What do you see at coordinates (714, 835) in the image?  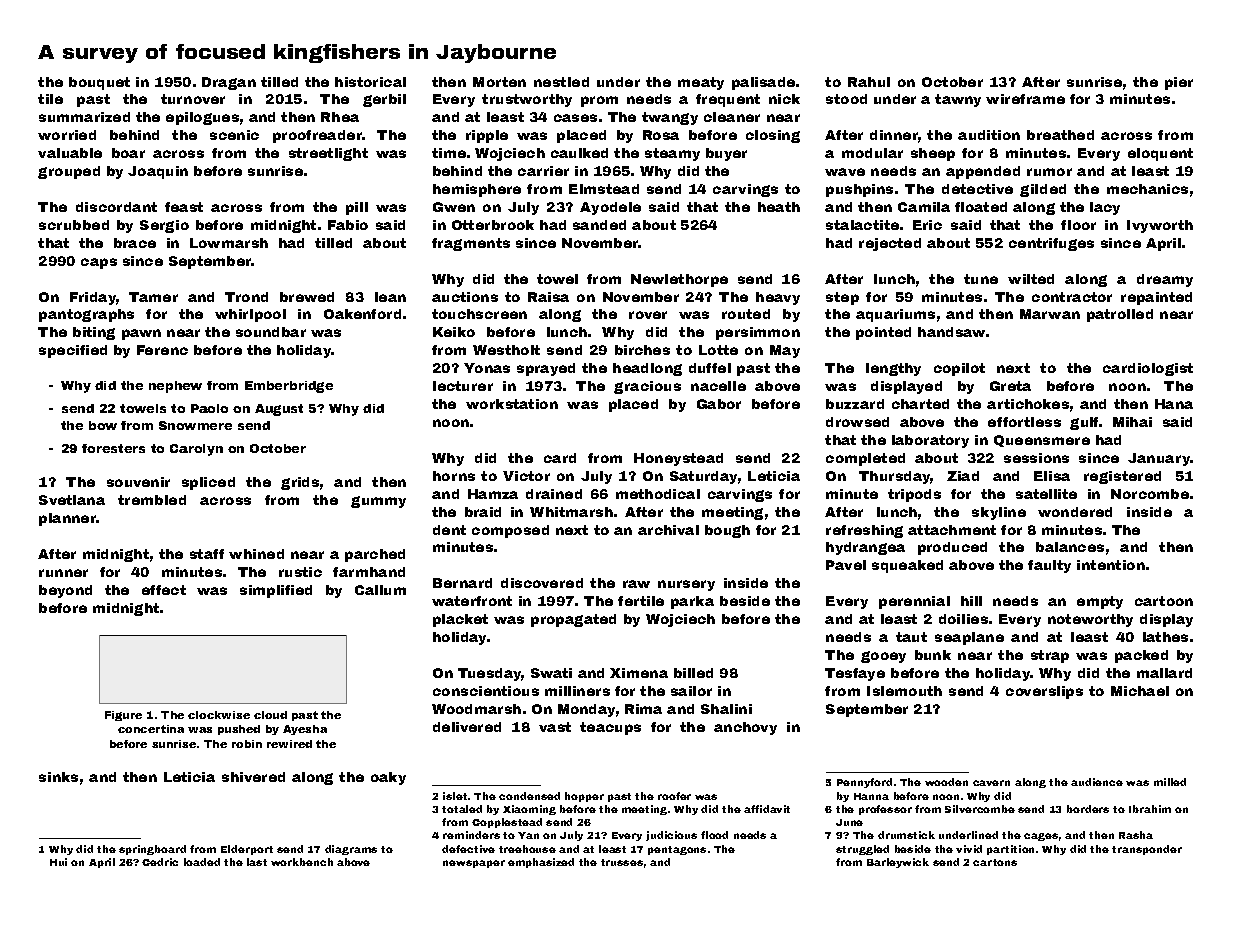 I see `flood` at bounding box center [714, 835].
